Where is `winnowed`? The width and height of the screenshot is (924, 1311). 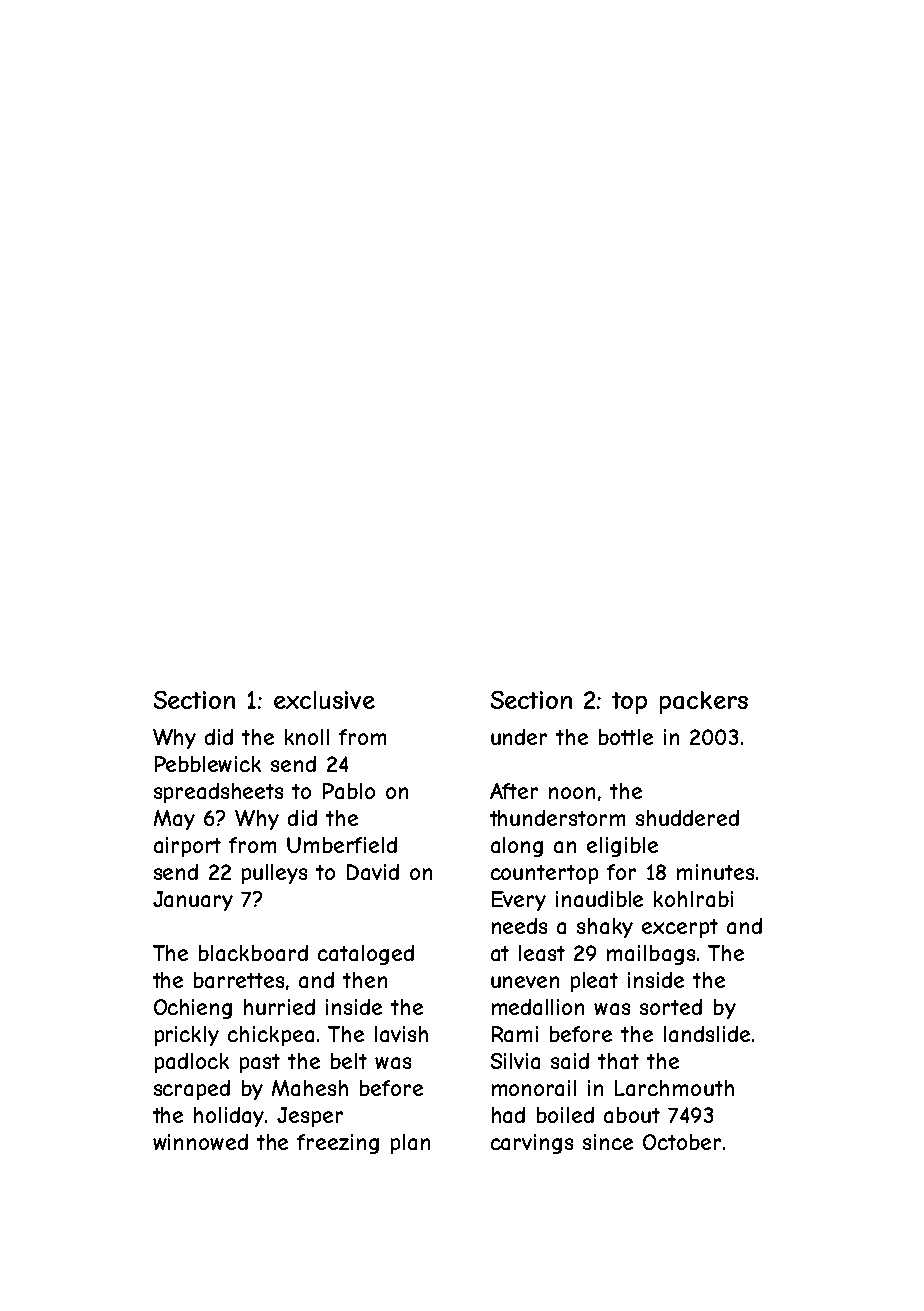
winnowed is located at coordinates (200, 1142).
